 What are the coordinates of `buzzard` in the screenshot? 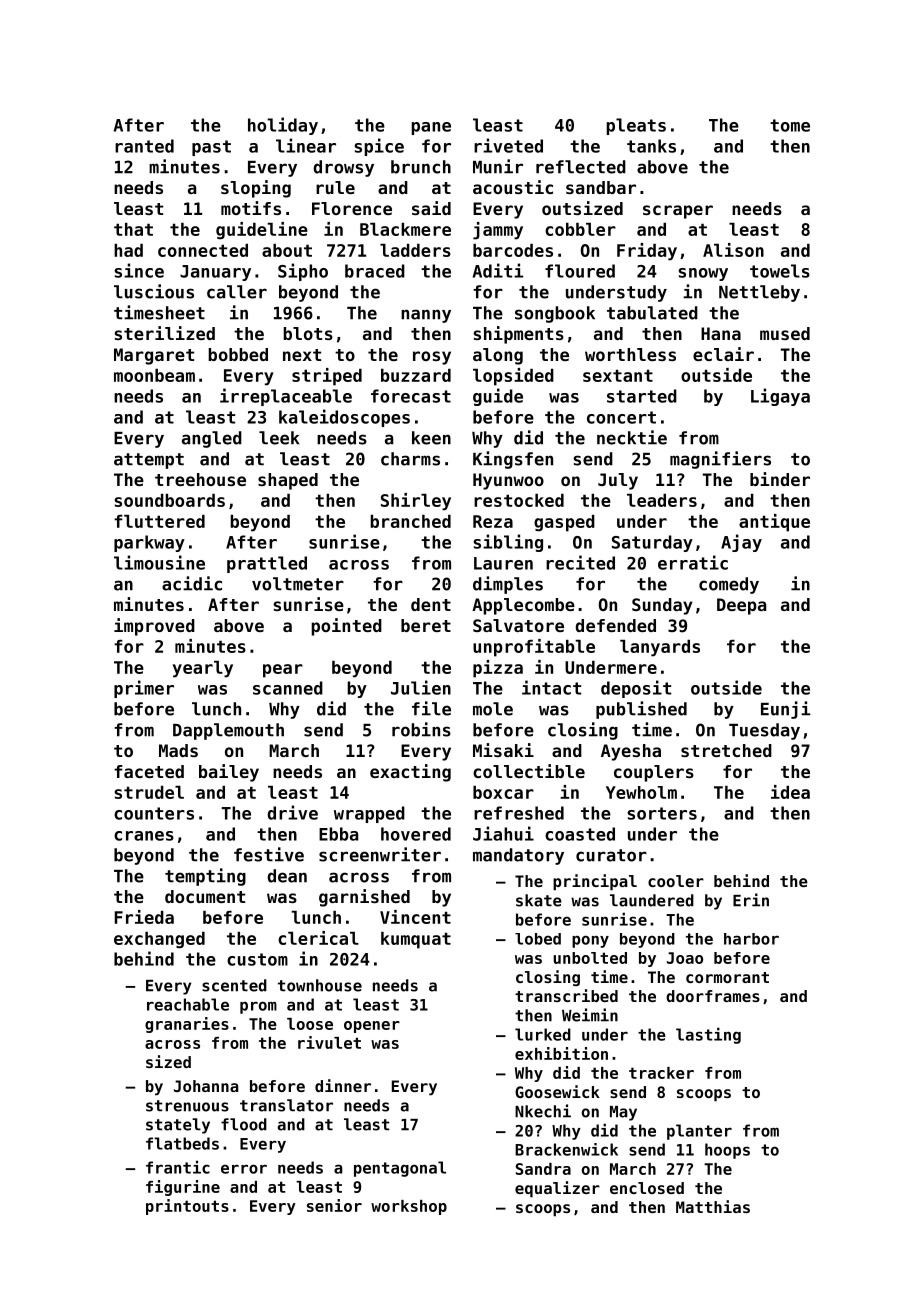 It's located at (416, 375).
